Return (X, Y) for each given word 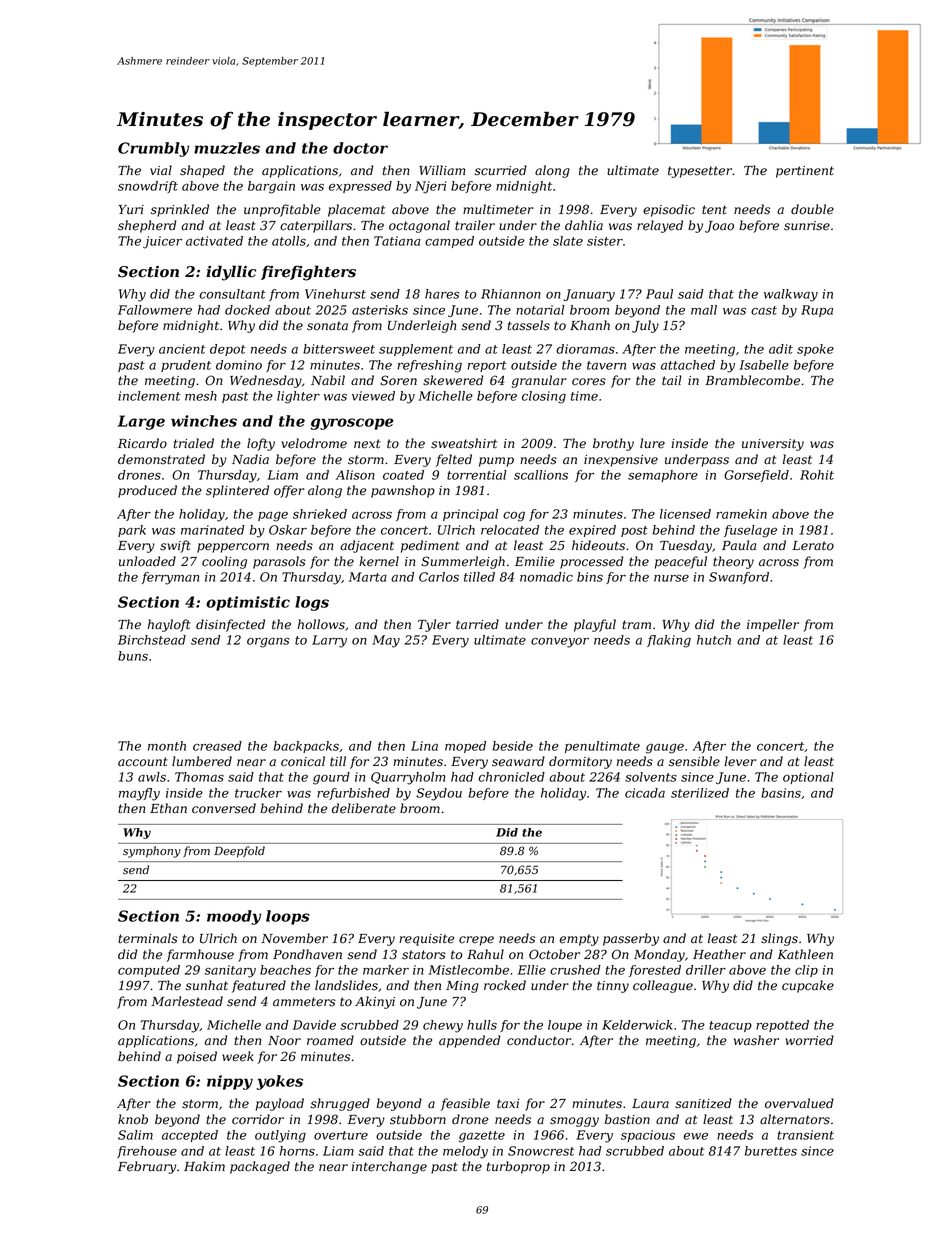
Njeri (430, 187)
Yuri (131, 209)
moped (465, 747)
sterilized (700, 793)
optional (808, 778)
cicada (645, 793)
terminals (148, 938)
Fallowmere (155, 310)
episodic (669, 210)
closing (544, 397)
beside (513, 746)
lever (740, 761)
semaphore (663, 476)
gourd (331, 778)
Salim (135, 1135)
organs (268, 643)
